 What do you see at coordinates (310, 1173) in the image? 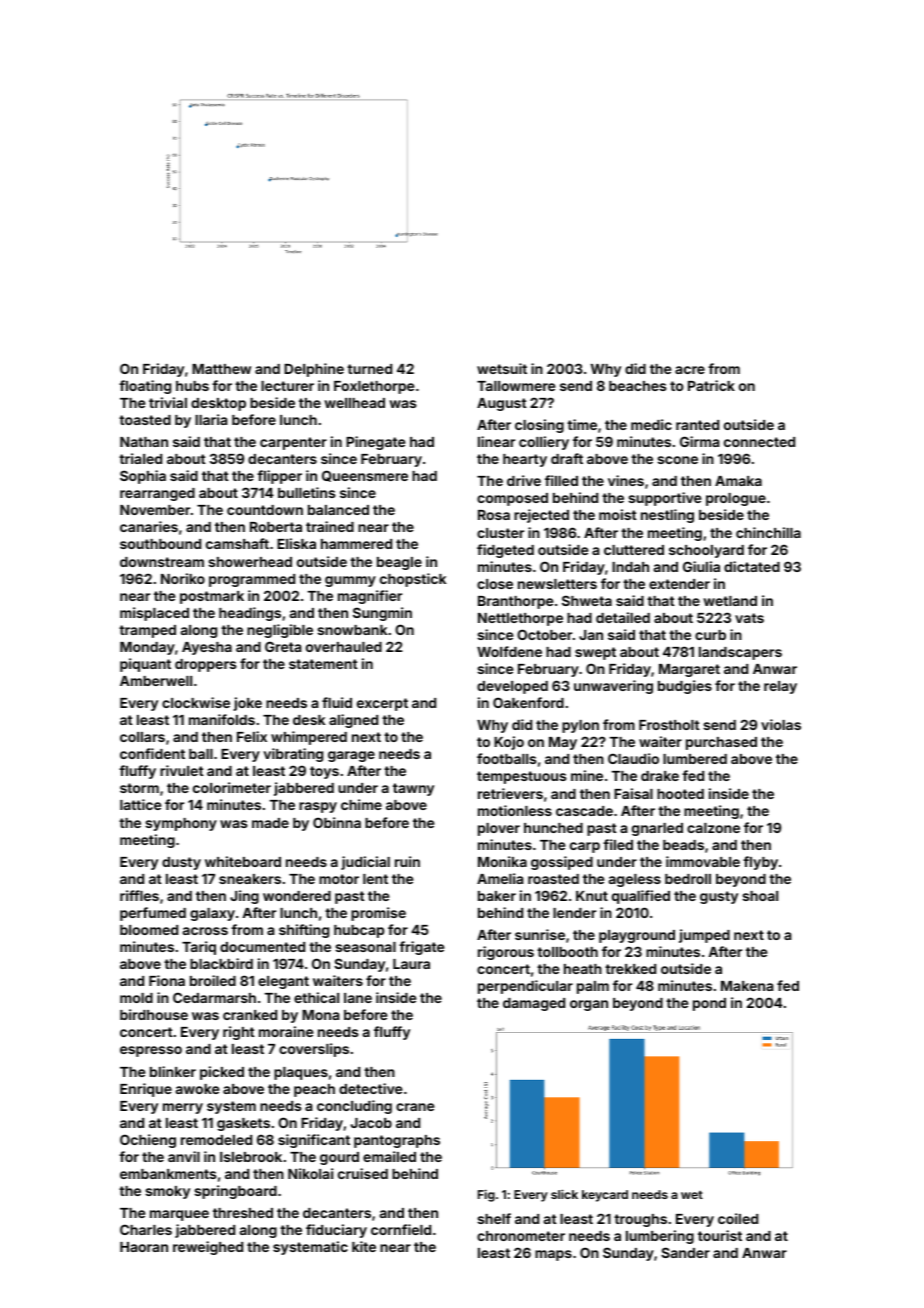
I see `Nikolai` at bounding box center [310, 1173].
